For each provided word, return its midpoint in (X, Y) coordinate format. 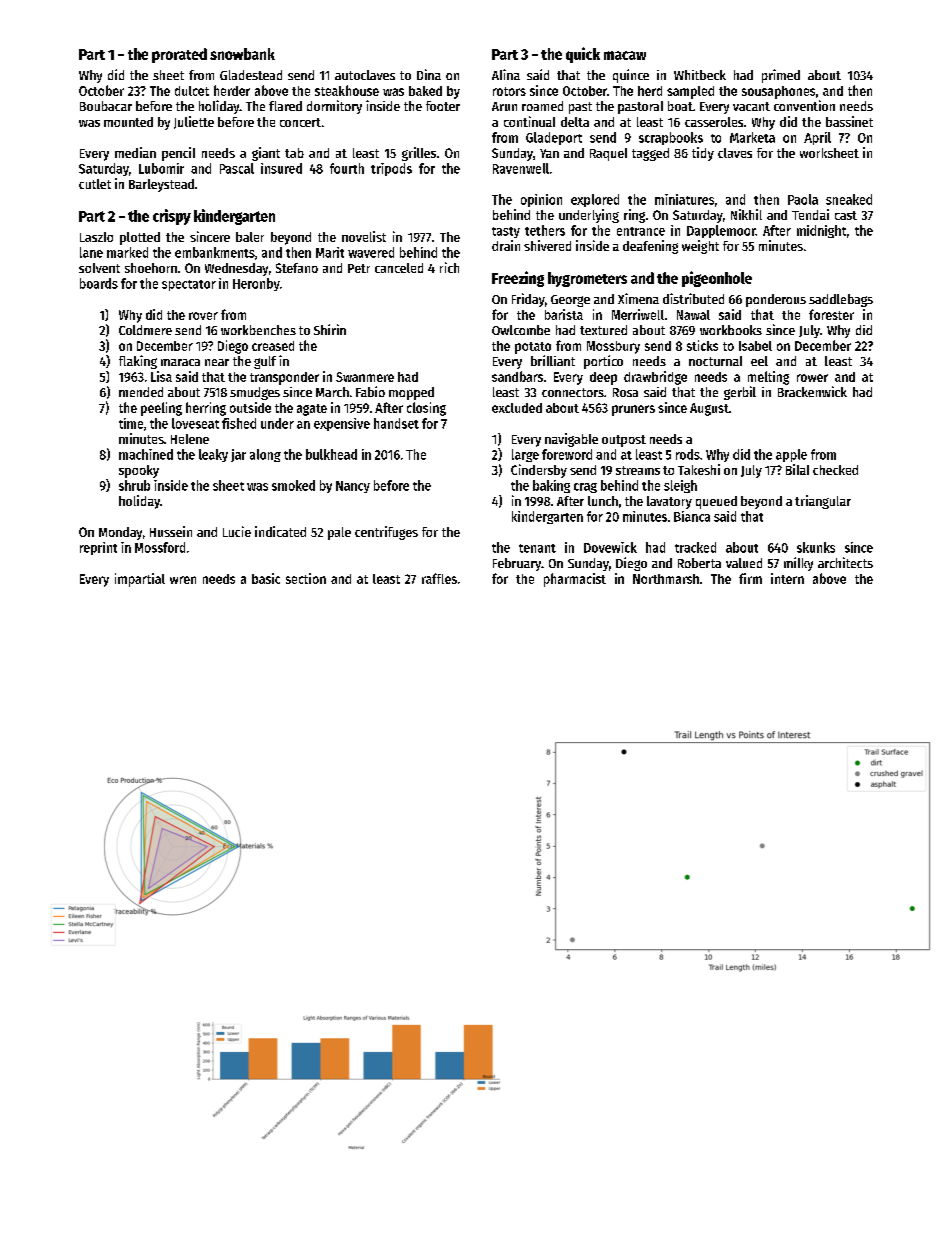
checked (835, 470)
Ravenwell (521, 168)
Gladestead (251, 75)
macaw (625, 55)
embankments (215, 252)
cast (846, 215)
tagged (650, 154)
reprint (98, 548)
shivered (547, 245)
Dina (429, 74)
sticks (702, 345)
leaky (213, 455)
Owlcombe (521, 330)
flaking (138, 362)
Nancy (353, 487)
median (135, 152)
